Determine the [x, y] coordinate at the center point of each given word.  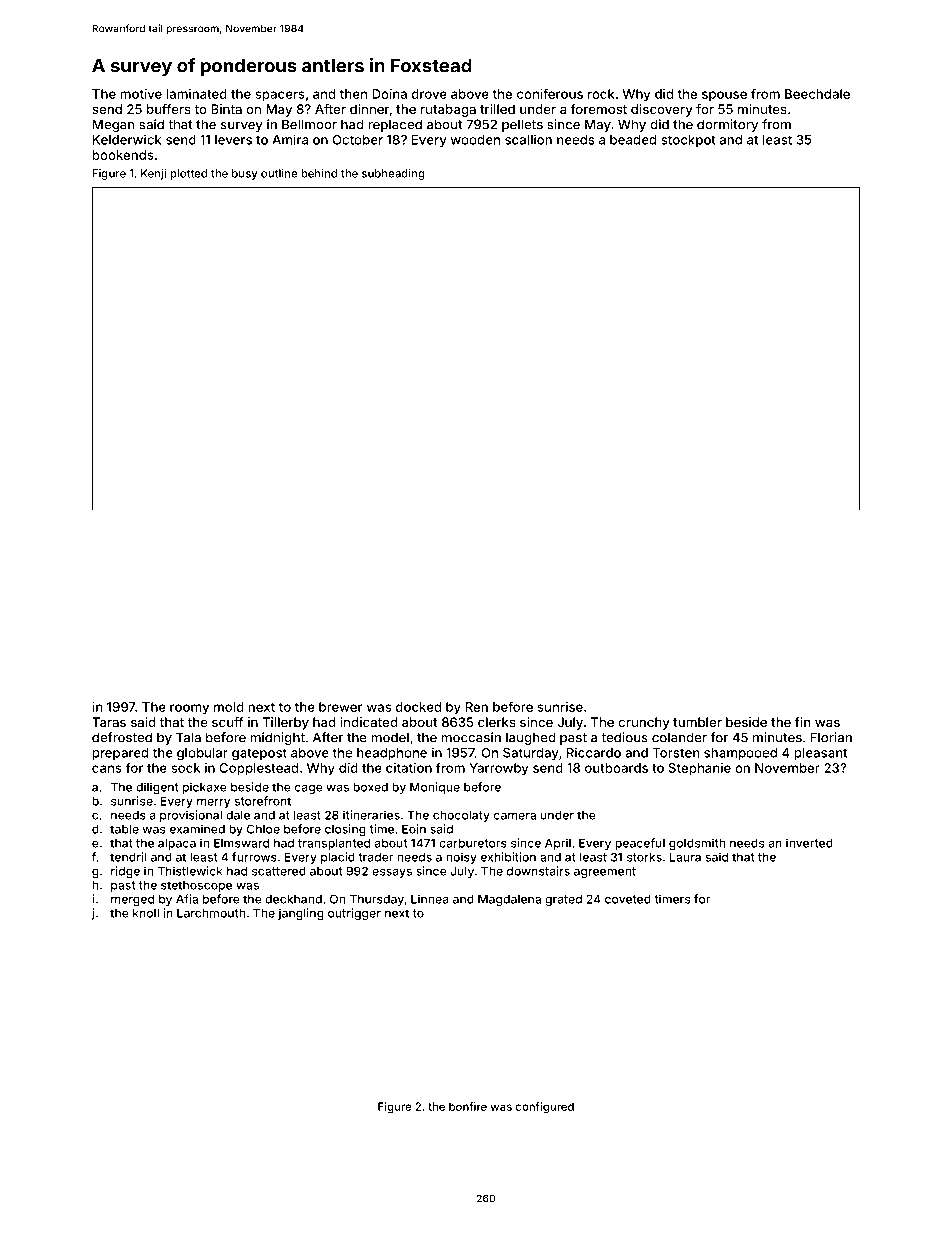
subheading [393, 174]
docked [418, 707]
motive [141, 94]
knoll [146, 913]
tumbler [697, 722]
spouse [724, 96]
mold [229, 707]
